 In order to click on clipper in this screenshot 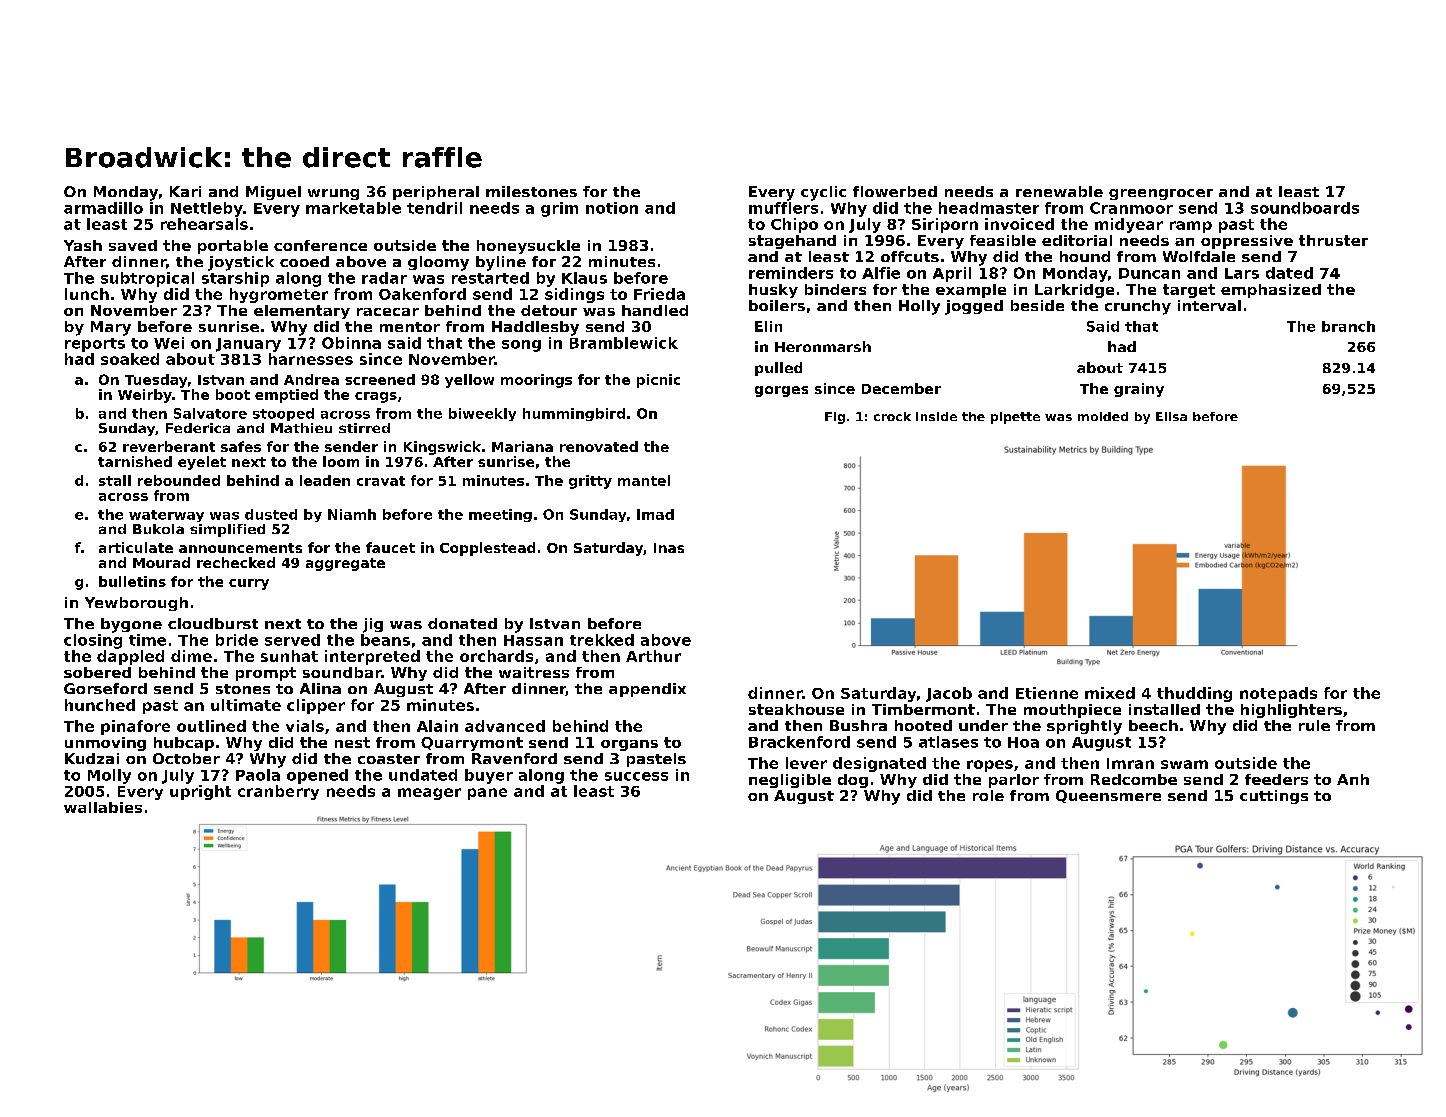, I will do `click(316, 706)`.
